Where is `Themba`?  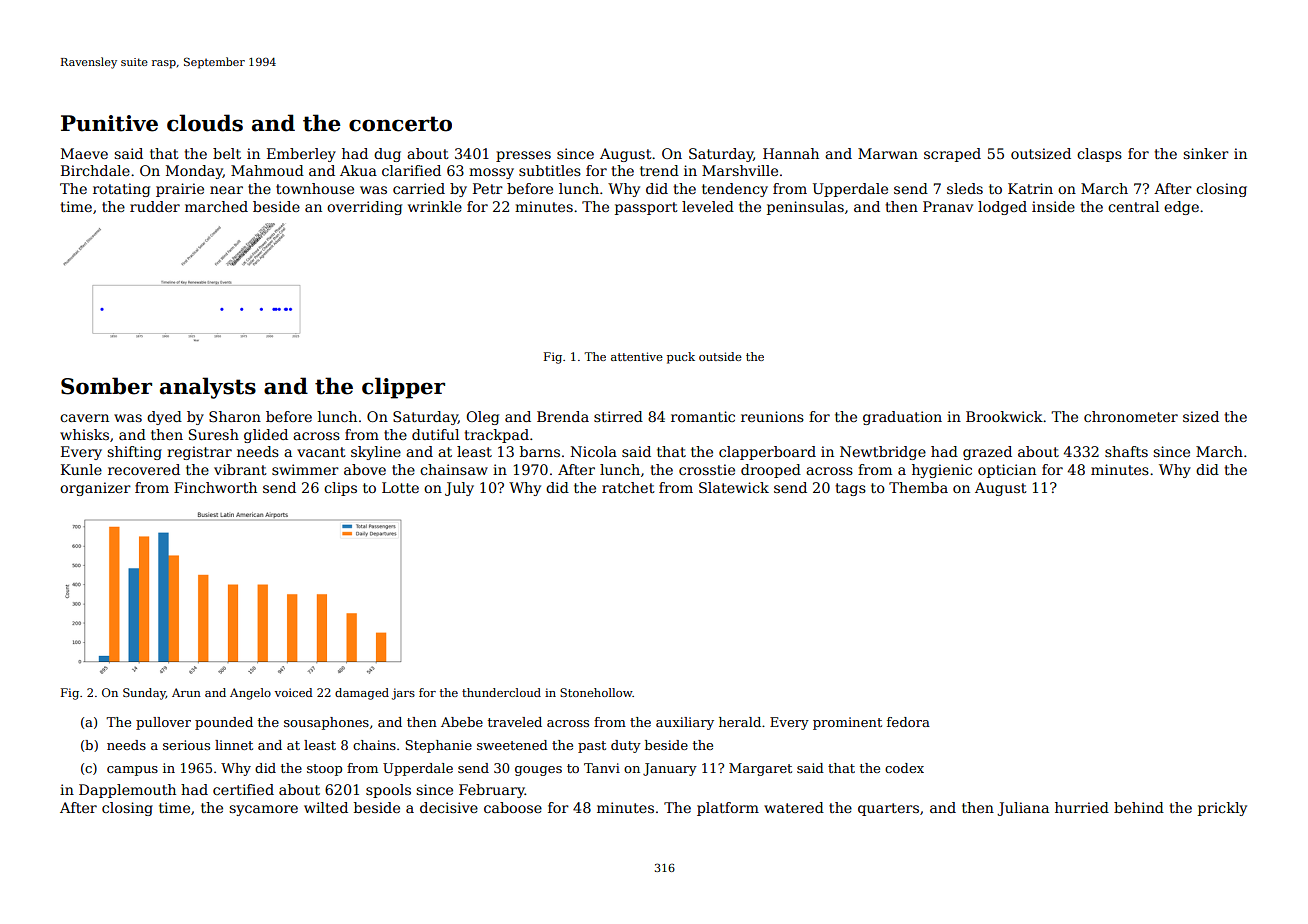 Themba is located at coordinates (918, 487).
